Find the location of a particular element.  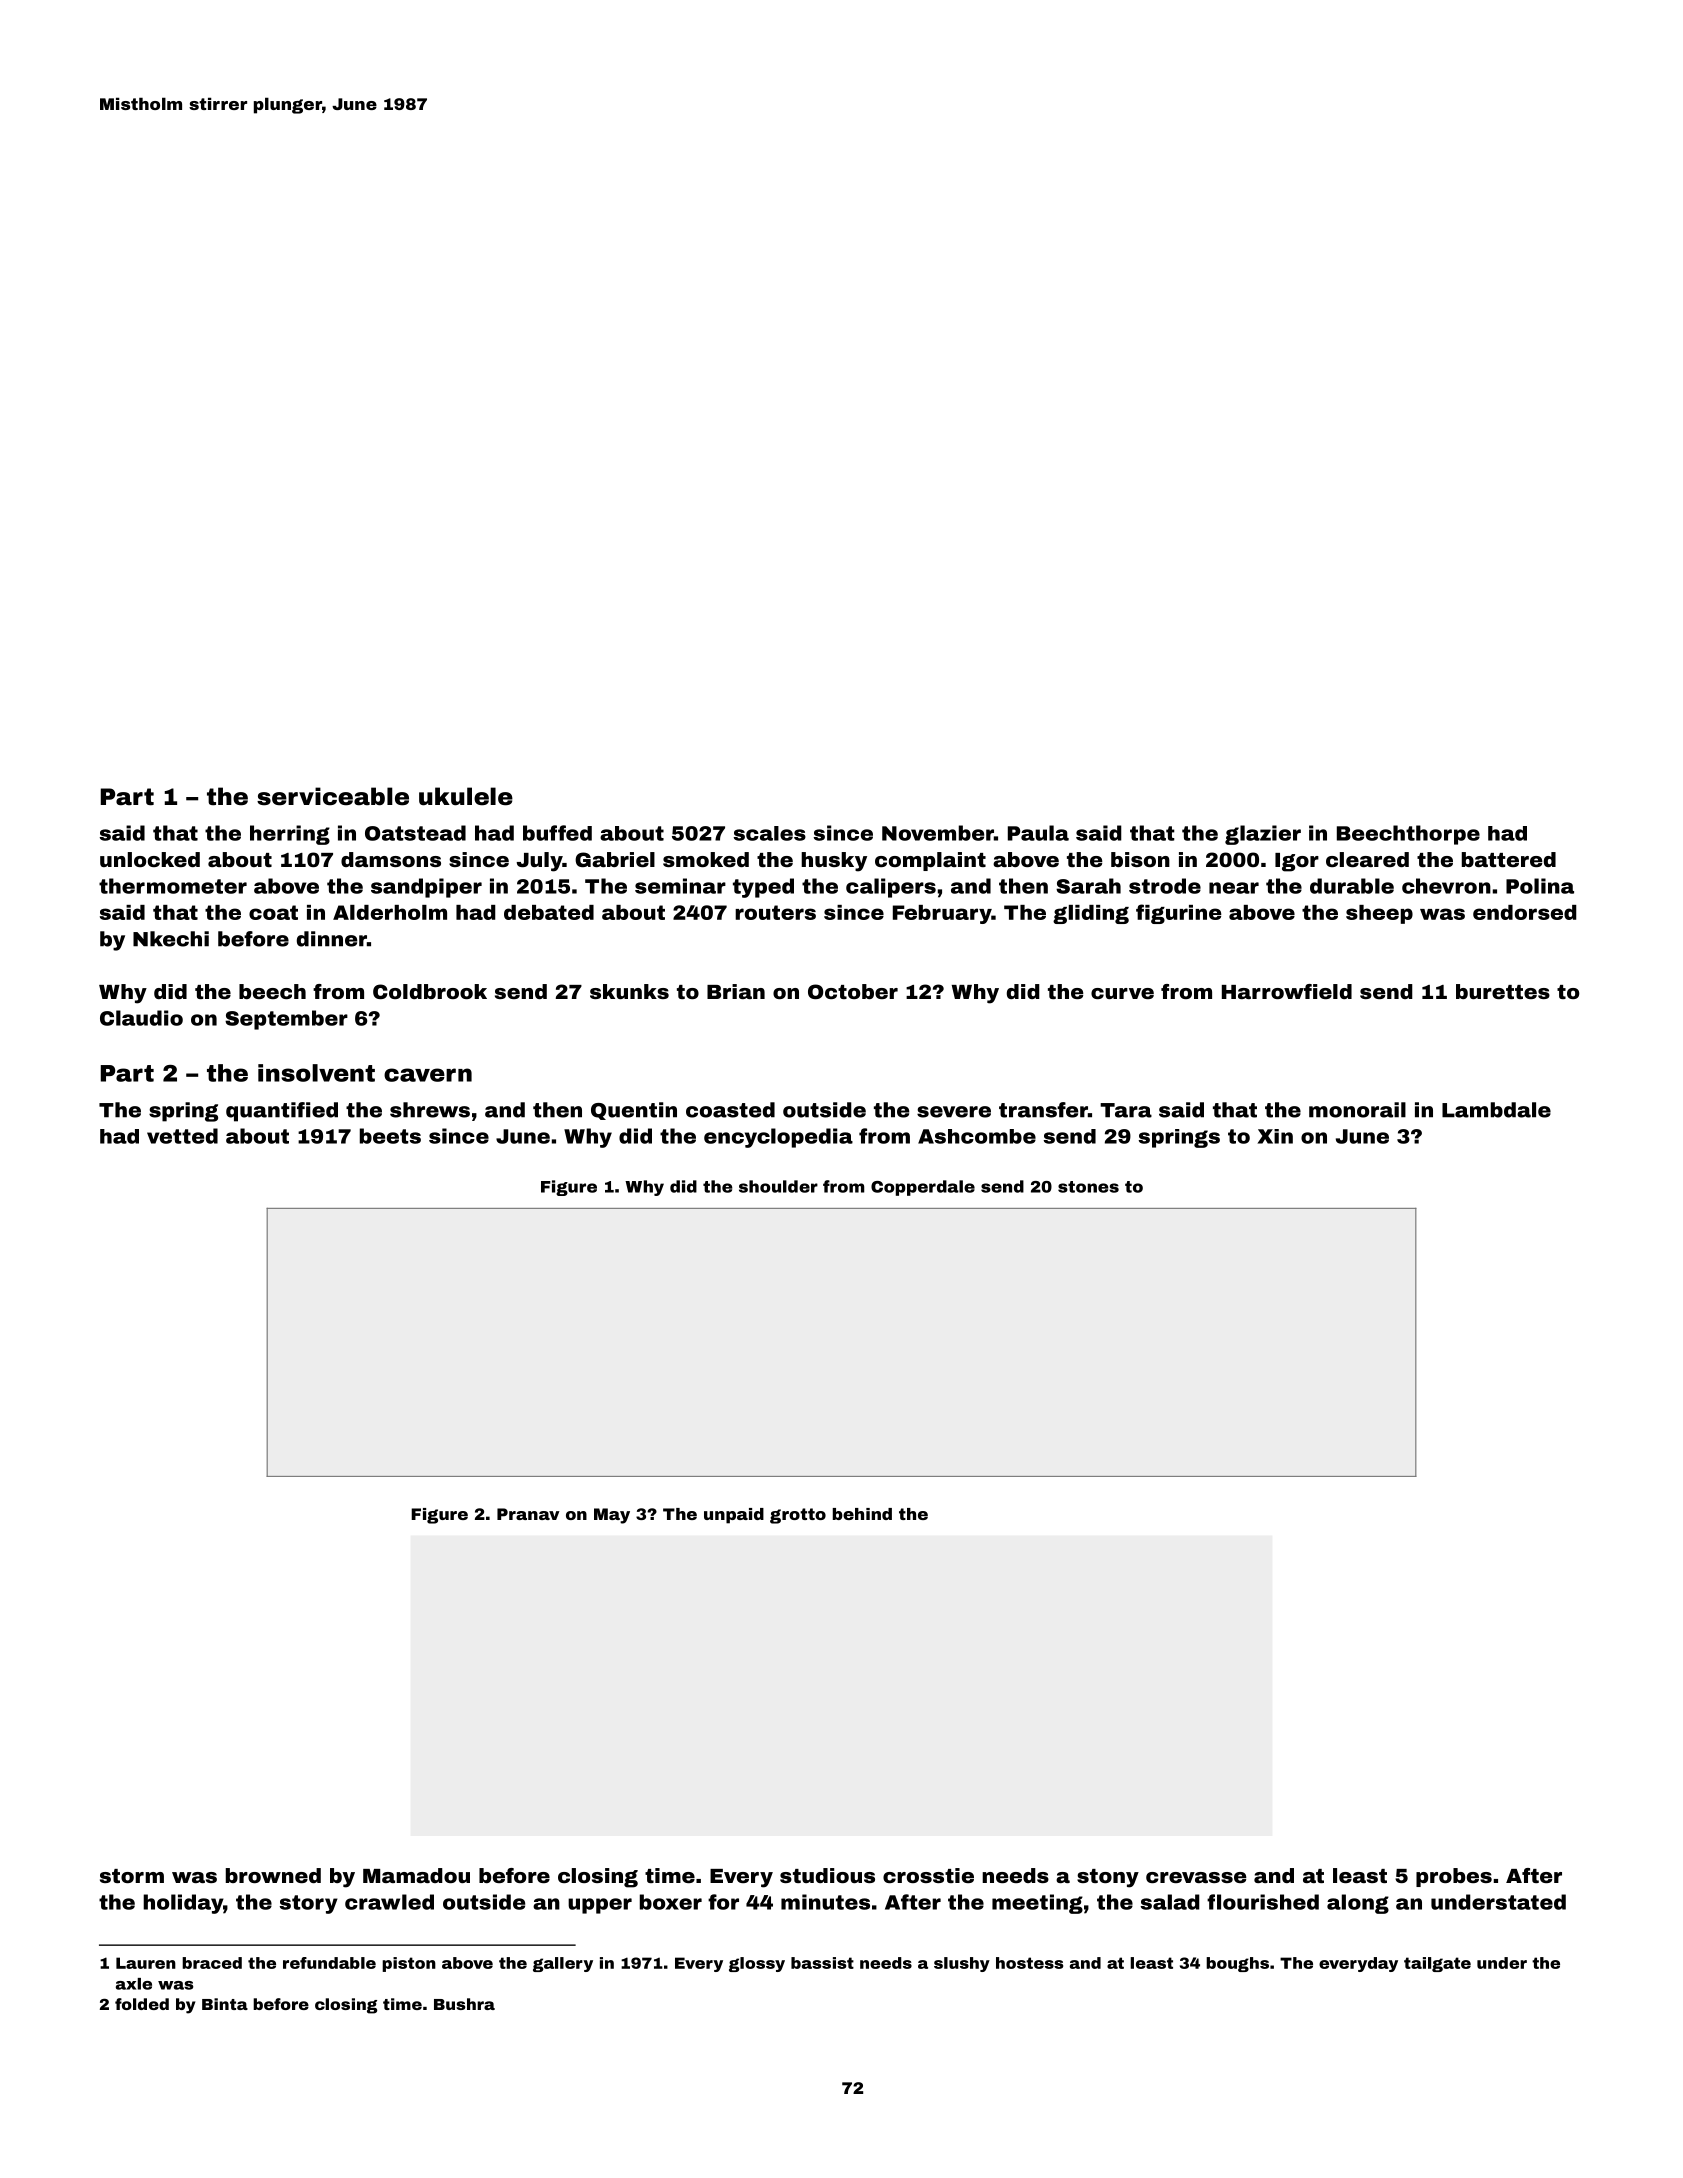

herring is located at coordinates (290, 835).
